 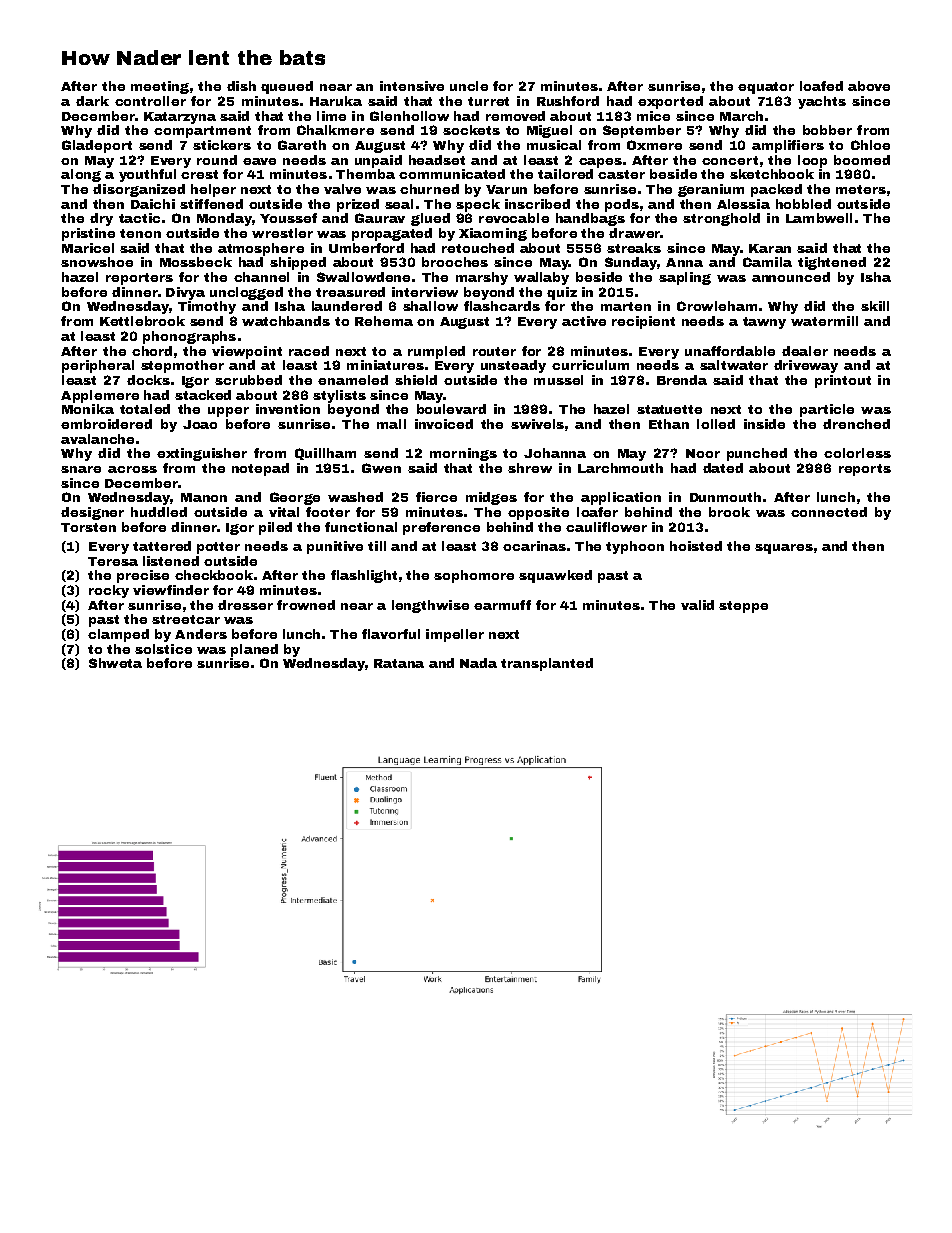 I want to click on swivels, so click(x=537, y=424).
